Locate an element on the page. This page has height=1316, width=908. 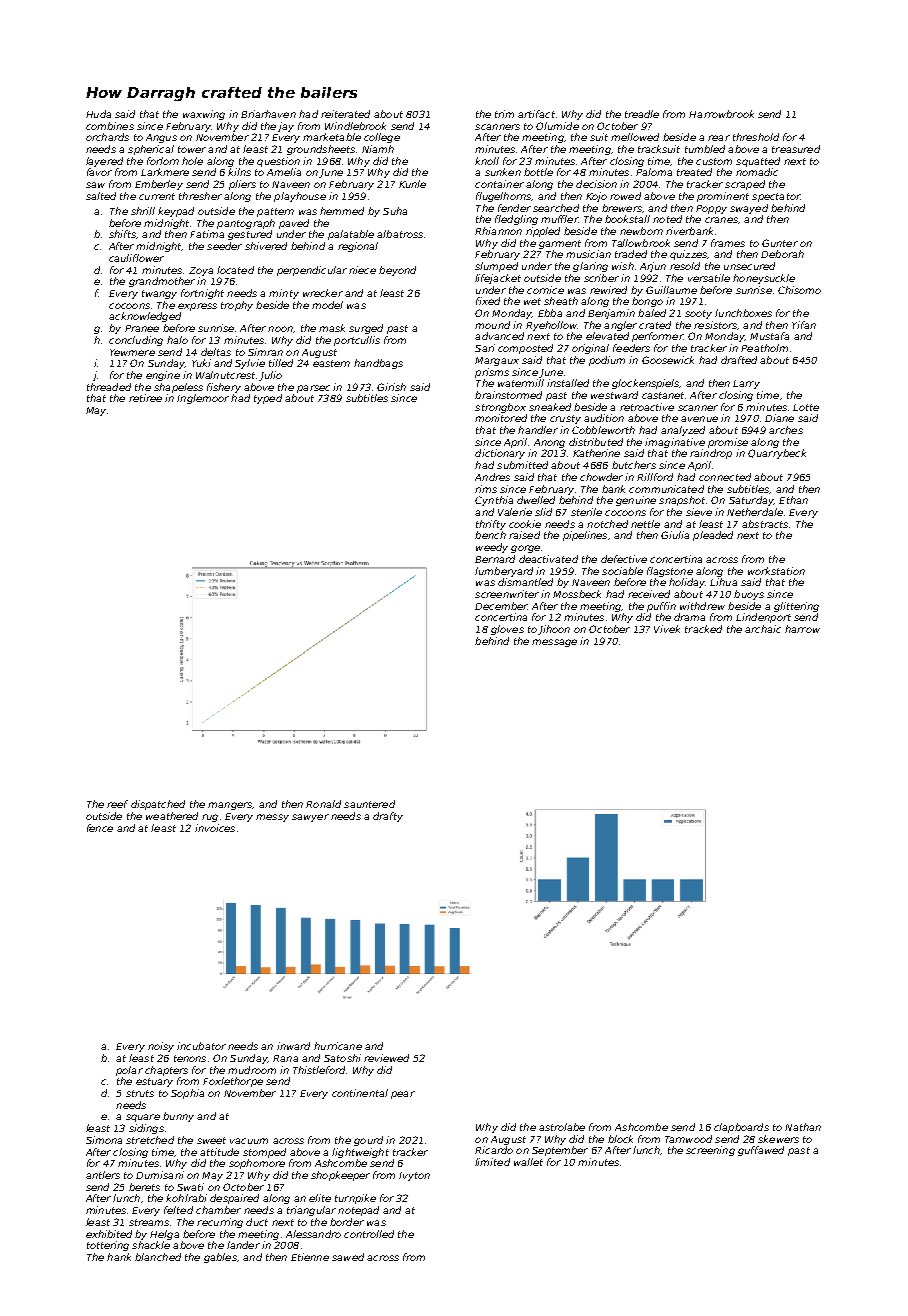
gables is located at coordinates (220, 1258).
